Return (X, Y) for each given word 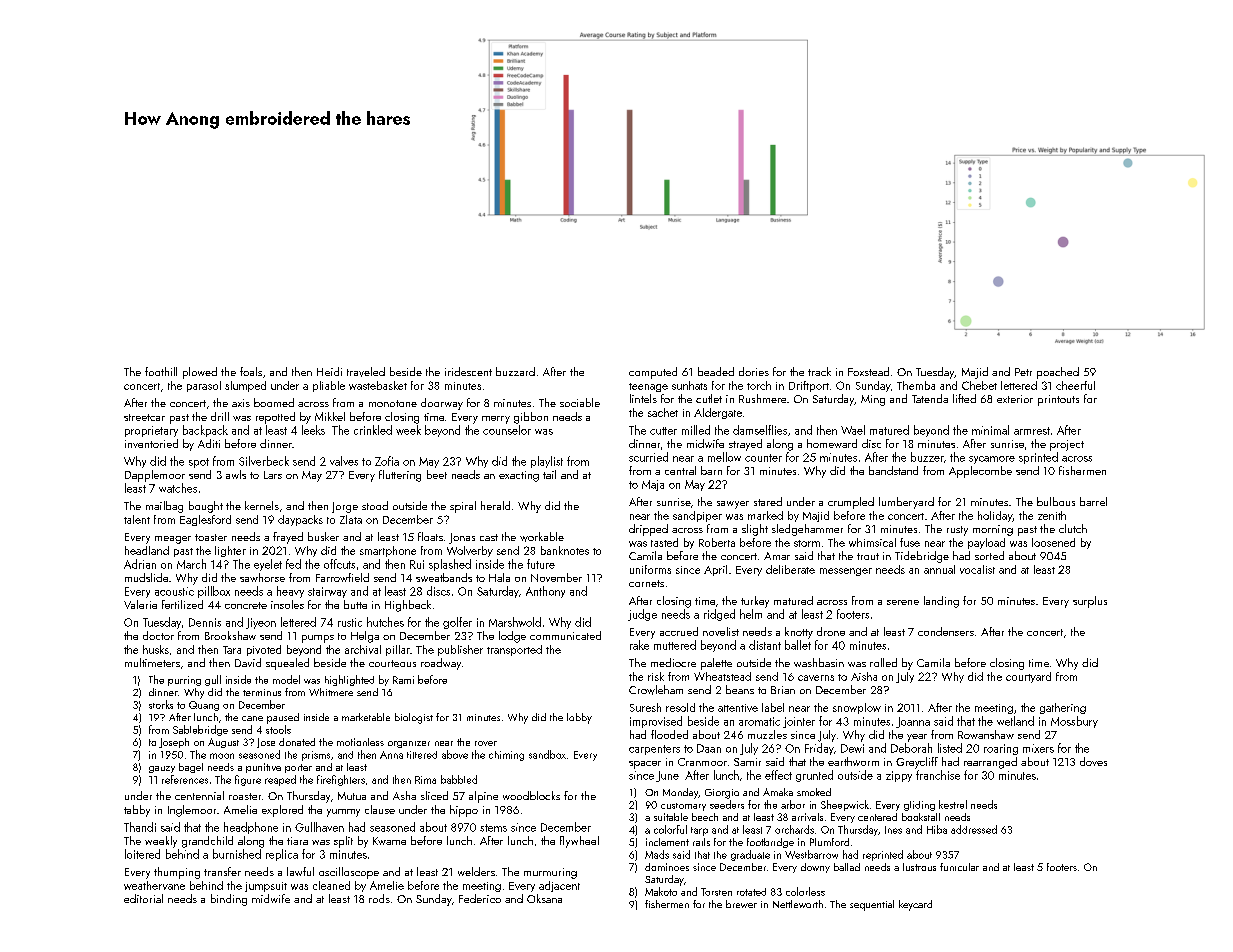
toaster (211, 537)
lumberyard (906, 503)
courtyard (1028, 677)
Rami (403, 680)
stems (493, 828)
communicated (565, 635)
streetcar (144, 417)
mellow (724, 457)
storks (161, 704)
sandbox (547, 754)
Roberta (717, 542)
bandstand (893, 470)
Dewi (852, 748)
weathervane (154, 885)
